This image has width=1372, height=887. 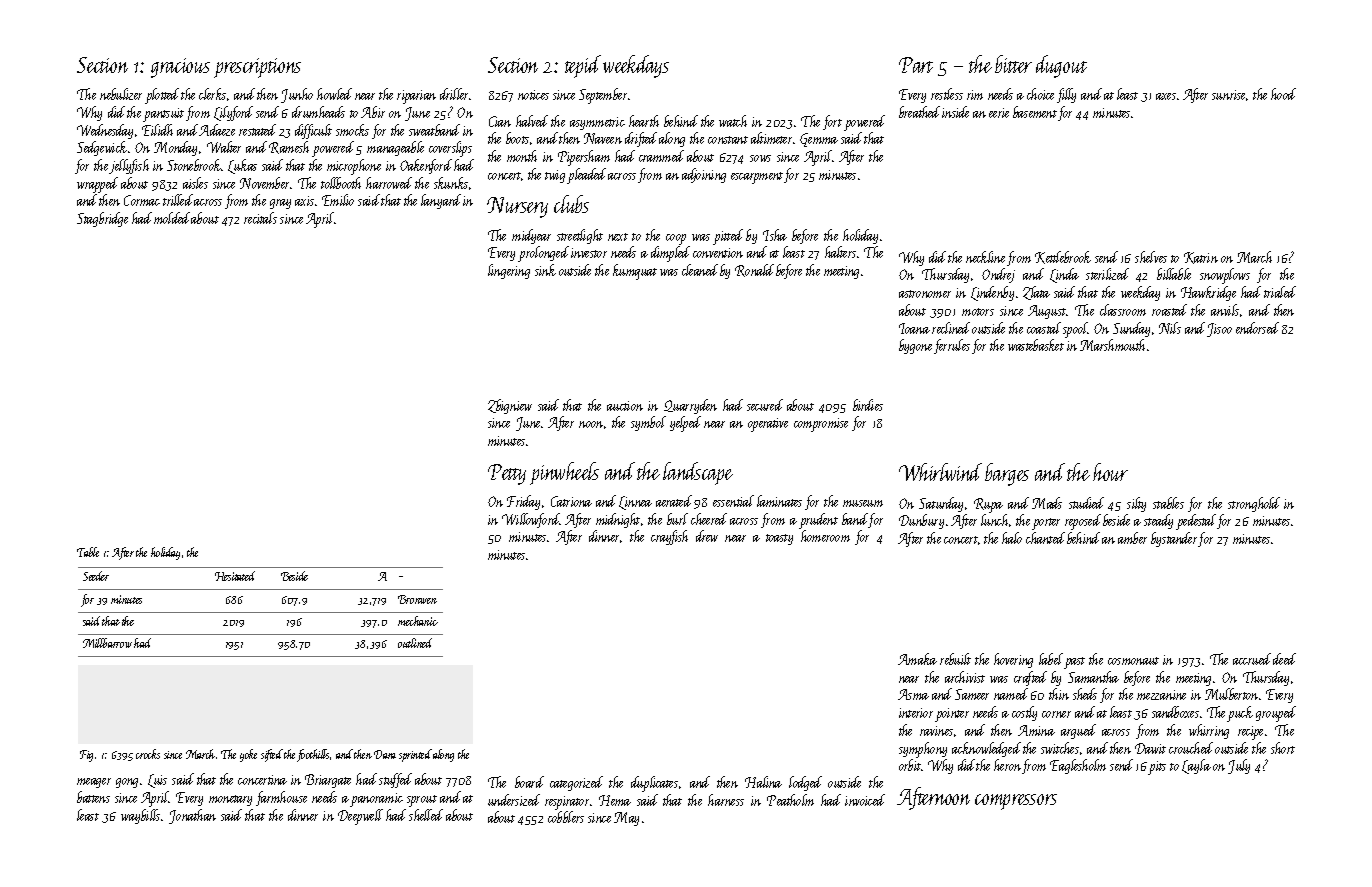 What do you see at coordinates (1283, 94) in the image?
I see `hood` at bounding box center [1283, 94].
